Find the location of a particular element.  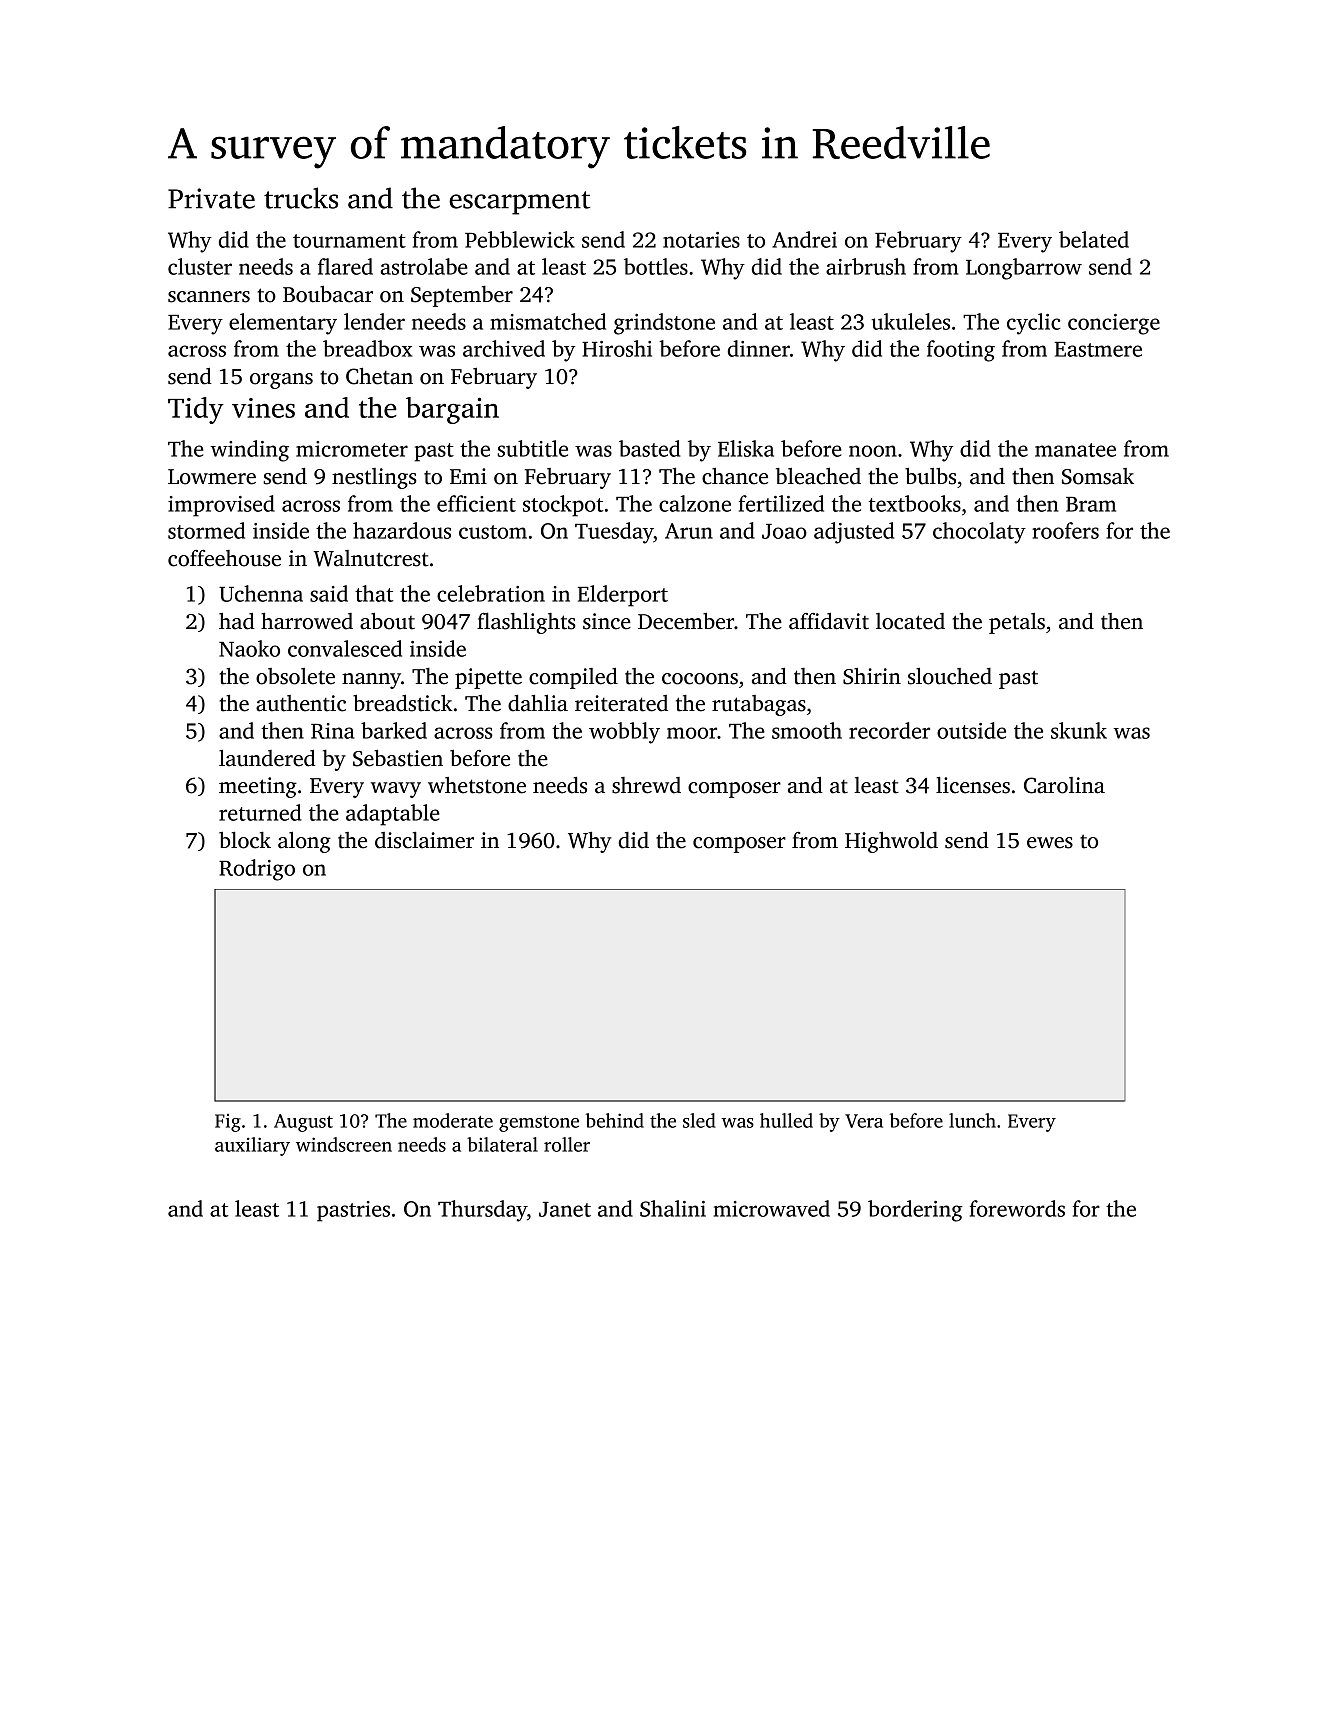

disclaimer is located at coordinates (424, 840).
